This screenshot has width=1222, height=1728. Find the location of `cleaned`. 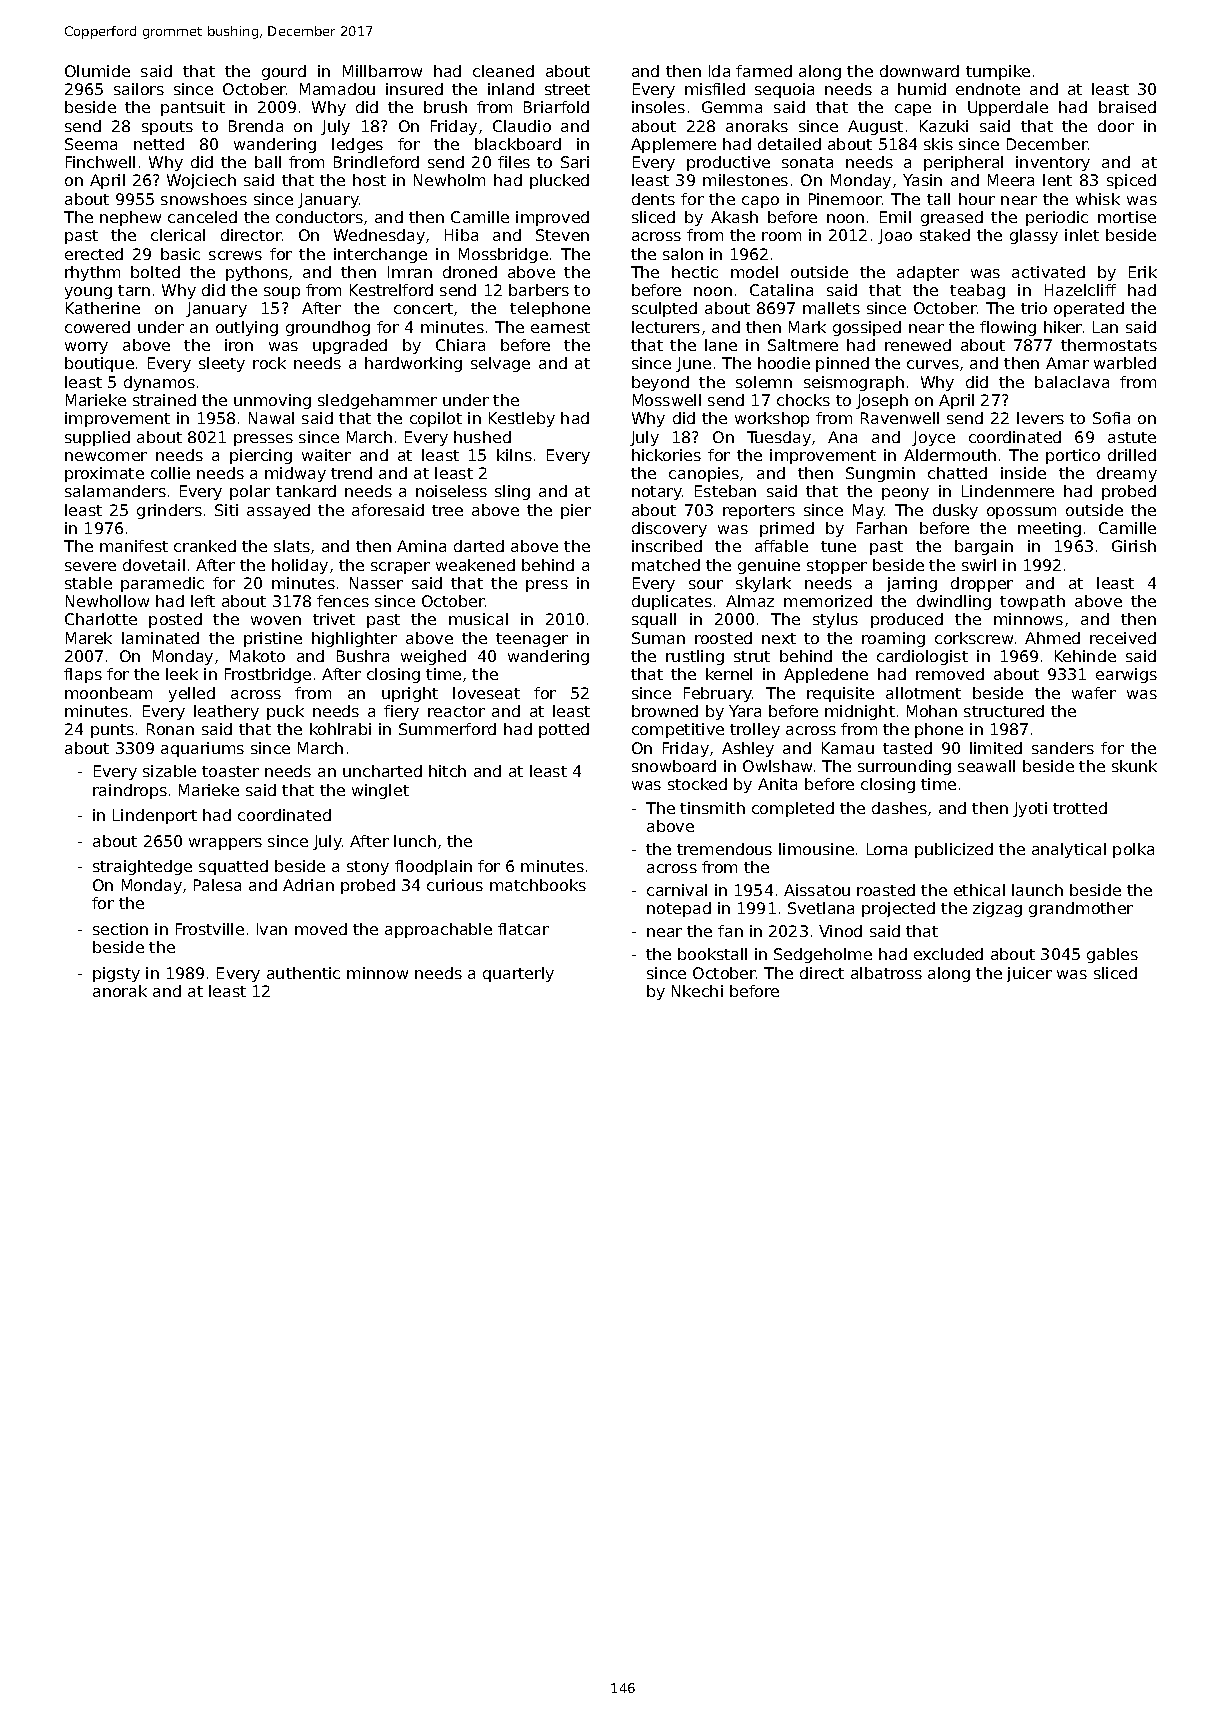

cleaned is located at coordinates (503, 71).
